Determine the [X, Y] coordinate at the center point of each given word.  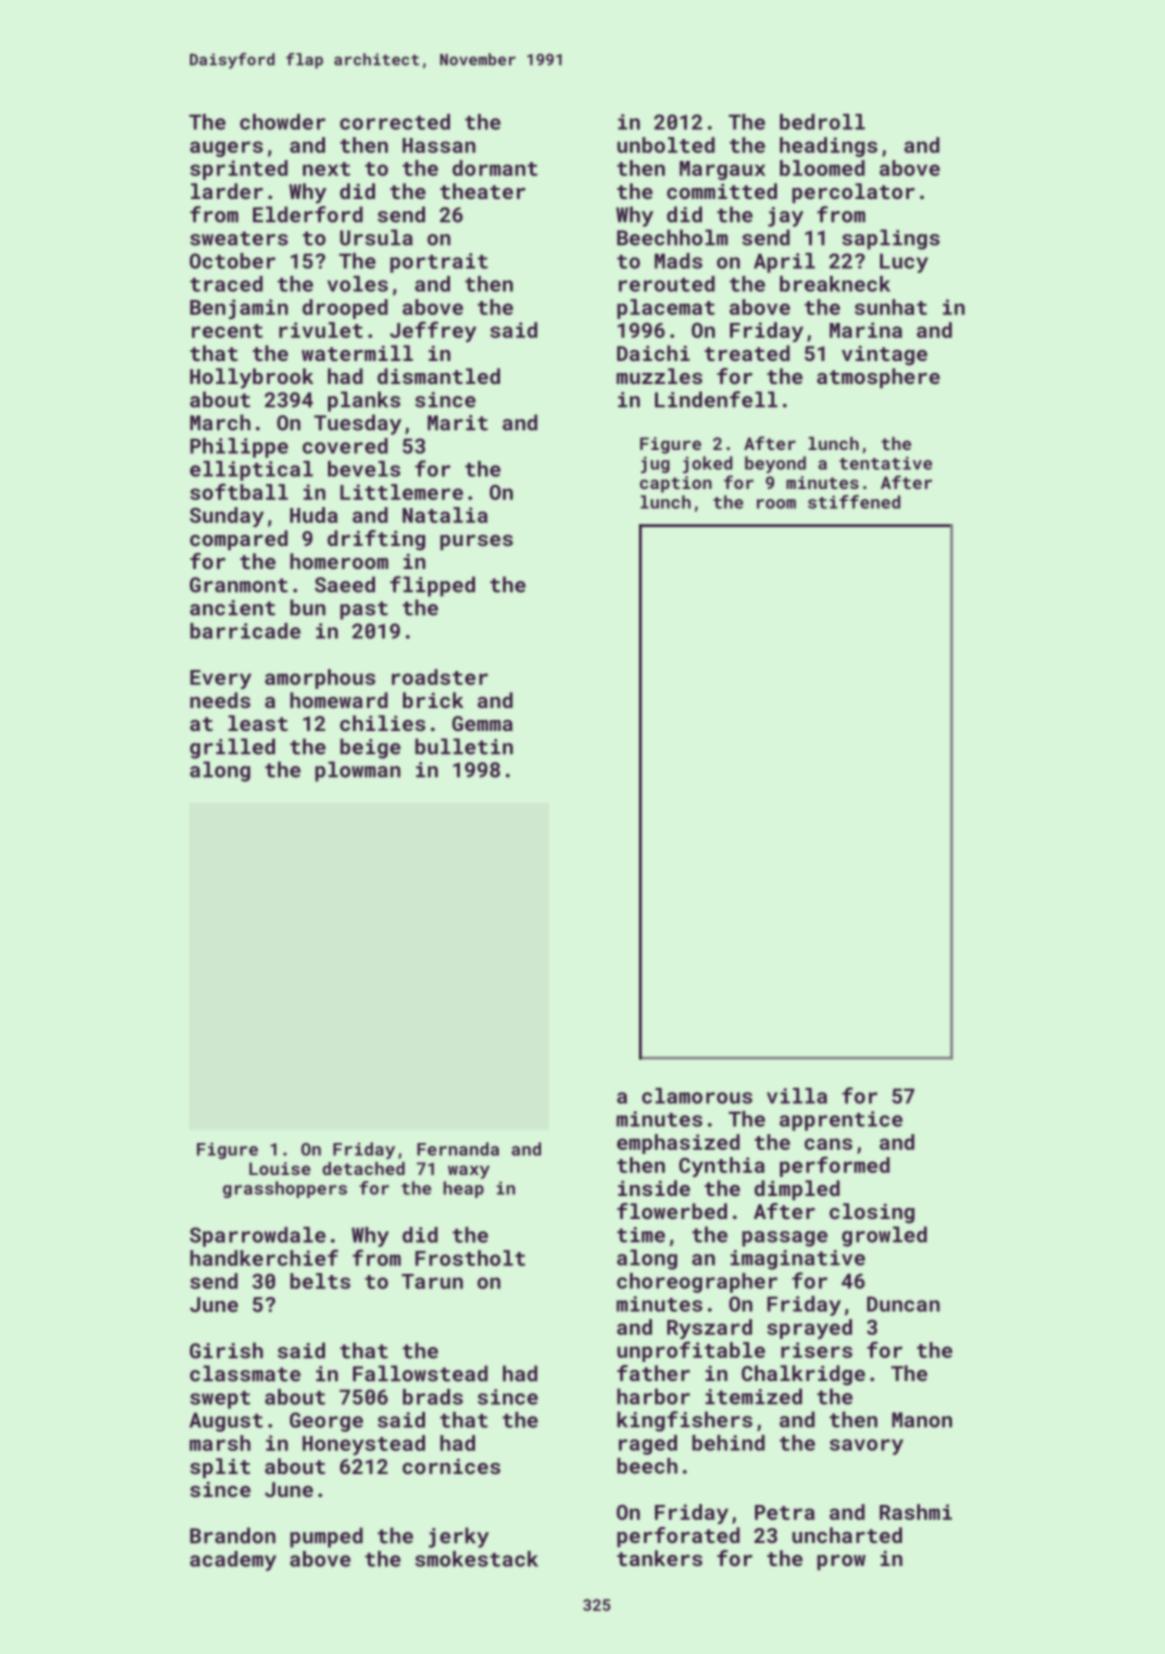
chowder [283, 122]
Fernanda [458, 1149]
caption [676, 484]
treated [747, 353]
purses [476, 542]
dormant [495, 168]
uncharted [847, 1535]
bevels [364, 469]
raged [648, 1445]
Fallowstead [420, 1373]
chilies [382, 723]
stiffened [854, 502]
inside [654, 1188]
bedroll [822, 122]
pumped [326, 1537]
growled [884, 1236]
